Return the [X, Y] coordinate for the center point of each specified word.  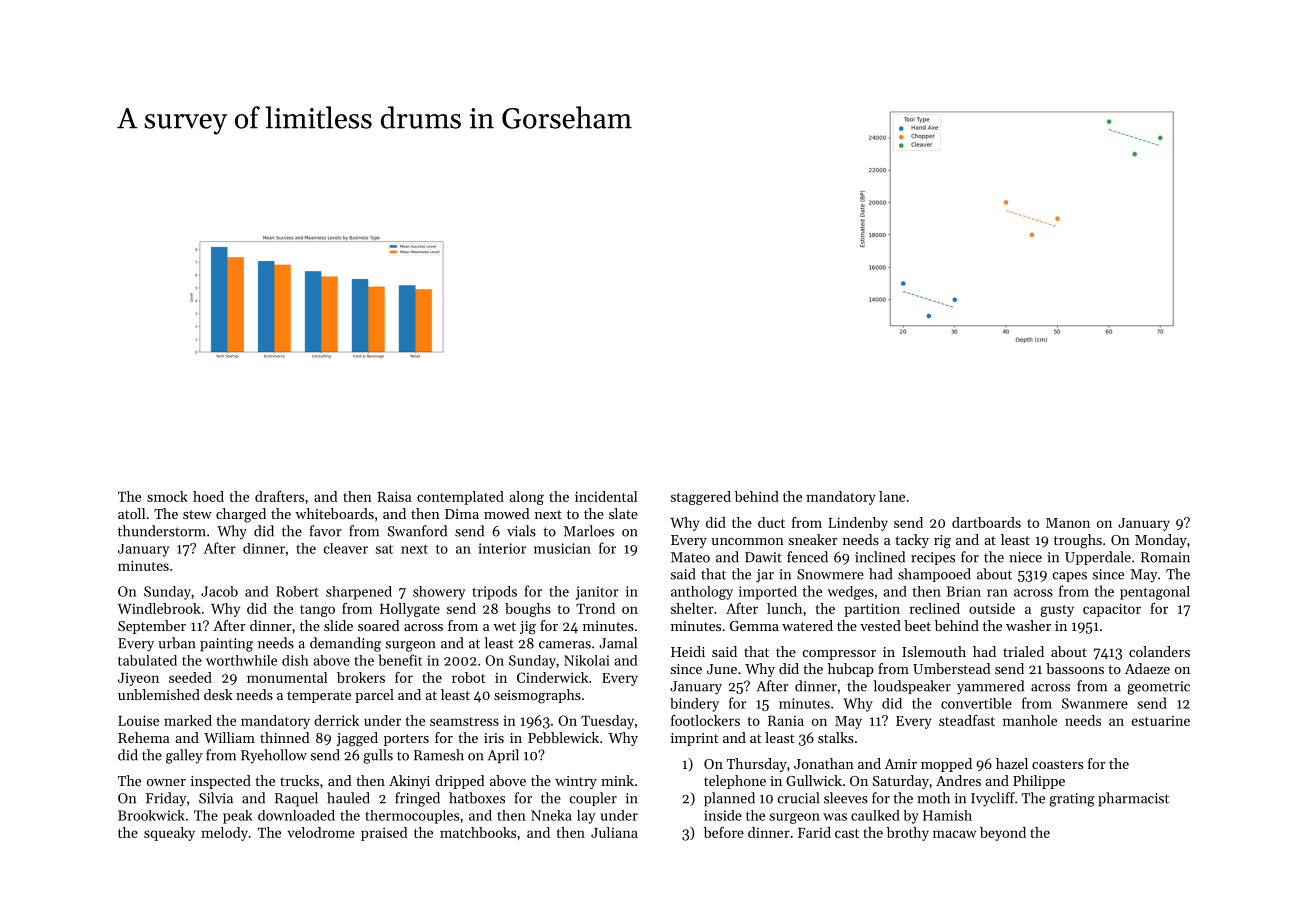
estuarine [1161, 721]
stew [197, 514]
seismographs [537, 696]
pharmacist [1133, 799]
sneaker [813, 539]
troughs [1078, 541]
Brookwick [151, 815]
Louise [138, 720]
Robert [297, 591]
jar [765, 576]
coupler [593, 799]
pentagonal [1155, 593]
